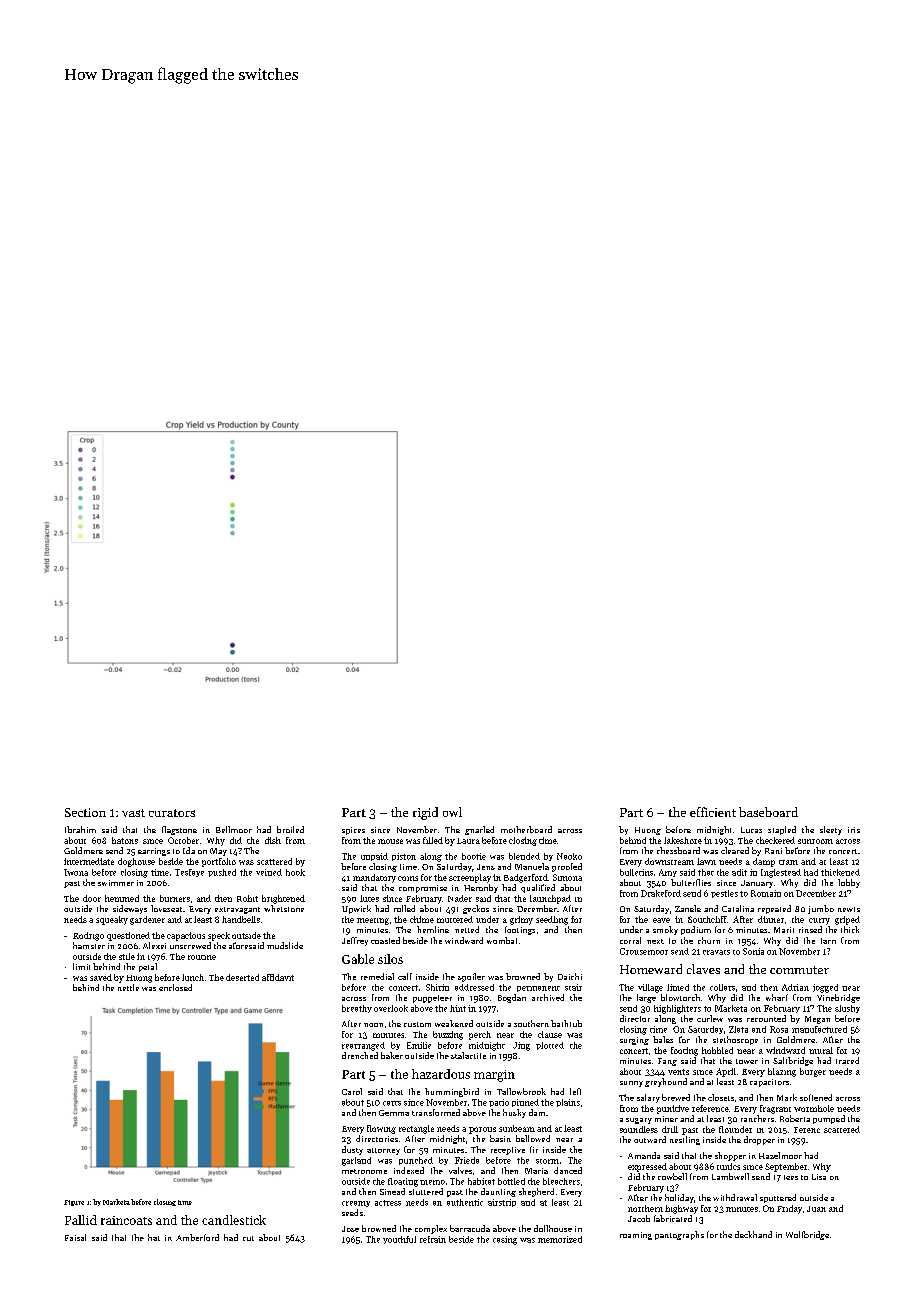  What do you see at coordinates (713, 812) in the page?
I see `efficient` at bounding box center [713, 812].
